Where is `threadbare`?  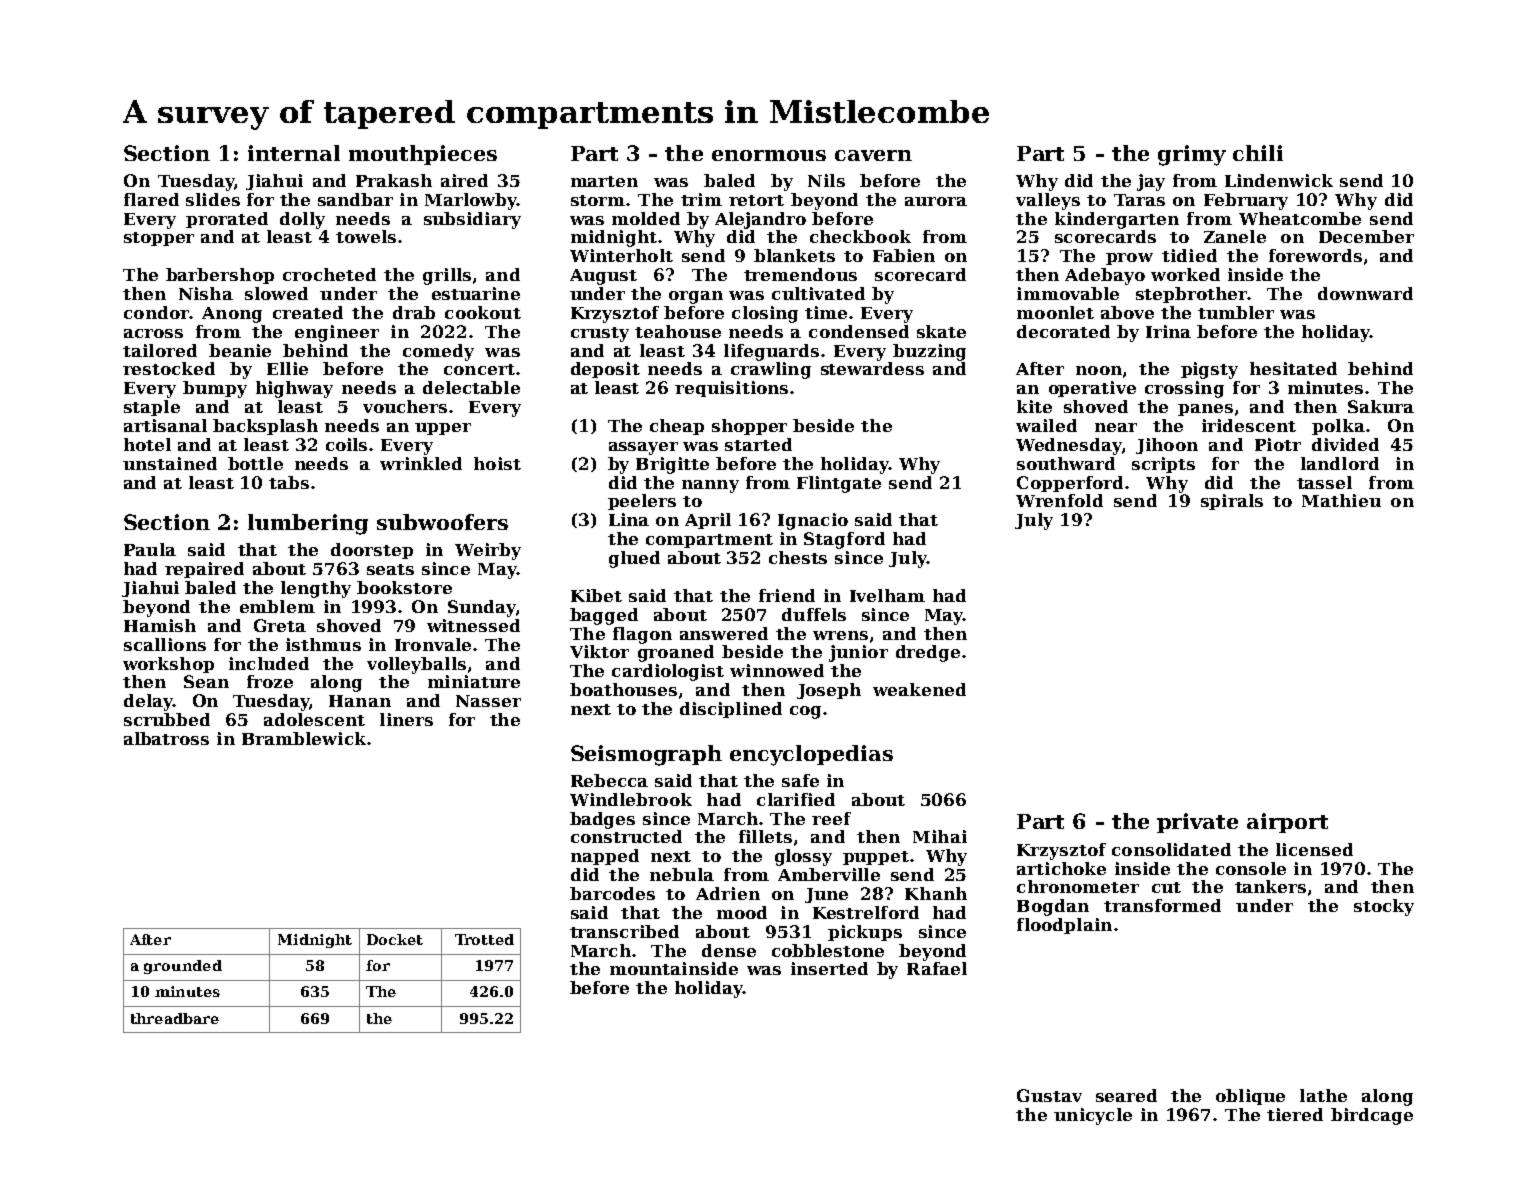 threadbare is located at coordinates (175, 1018).
